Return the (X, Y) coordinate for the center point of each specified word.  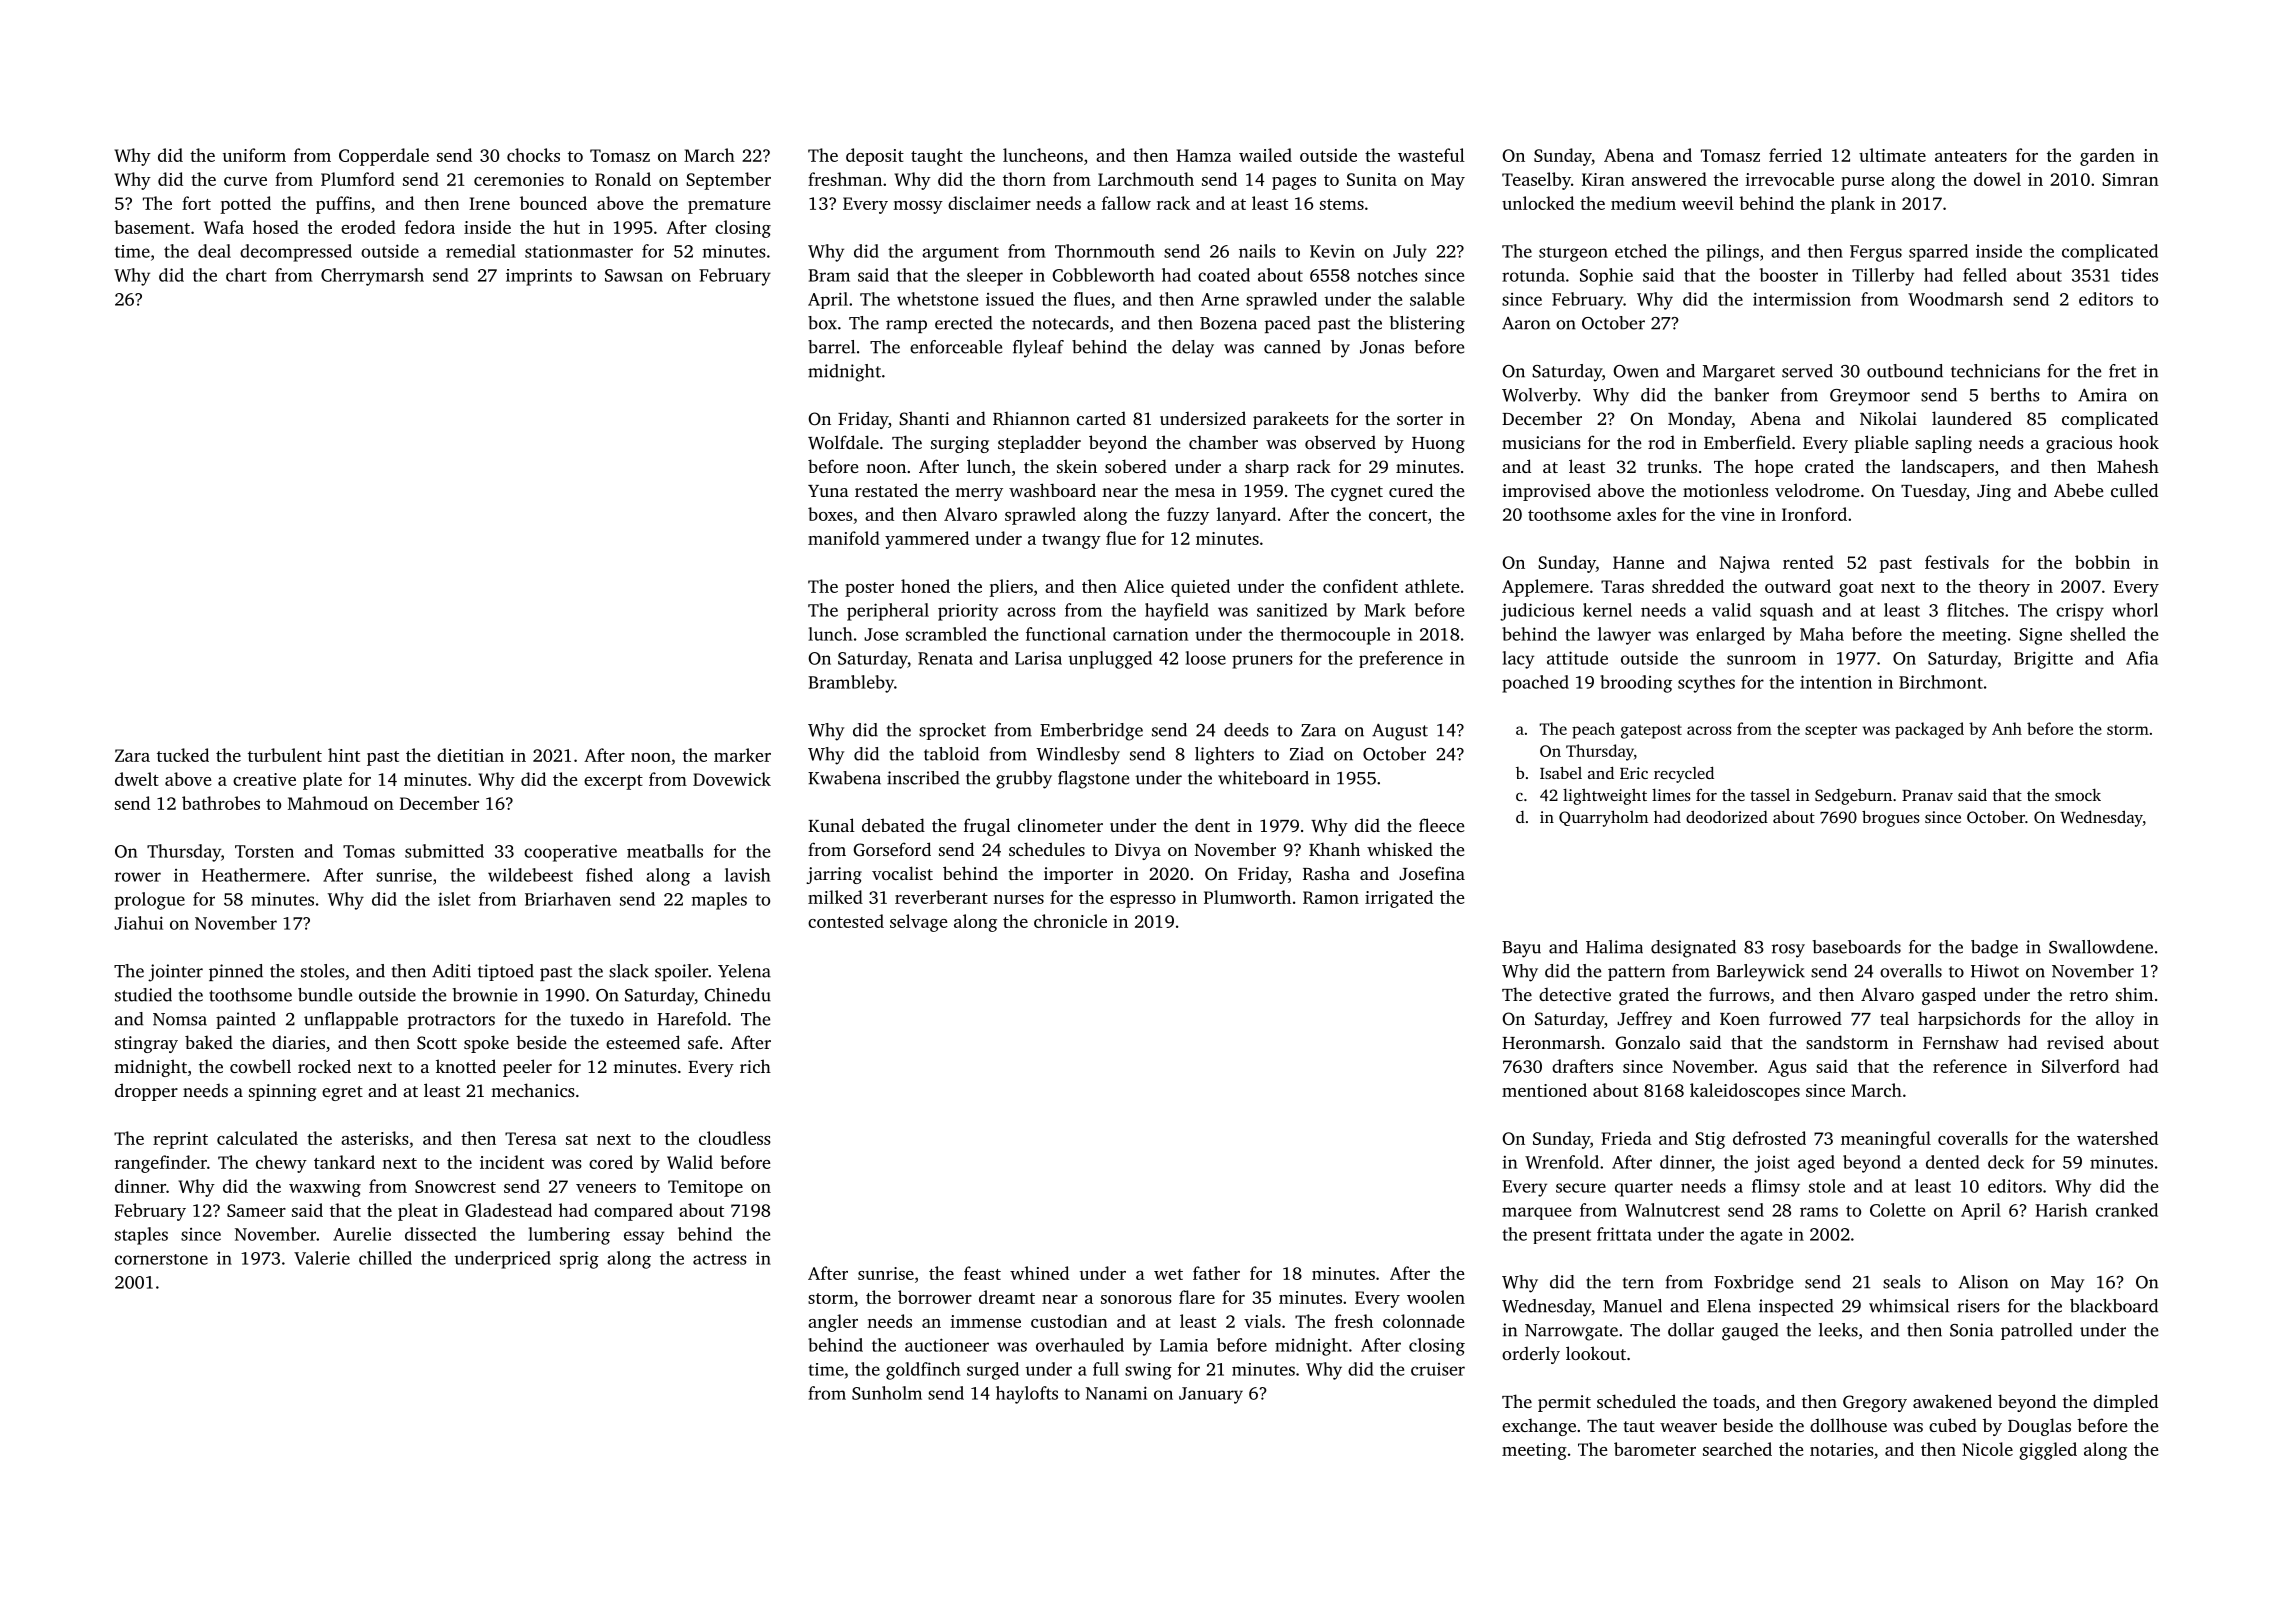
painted (246, 1020)
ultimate (1892, 155)
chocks (533, 155)
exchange (1539, 1427)
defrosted (1769, 1138)
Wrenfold (1562, 1162)
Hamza (1203, 155)
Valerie (322, 1258)
